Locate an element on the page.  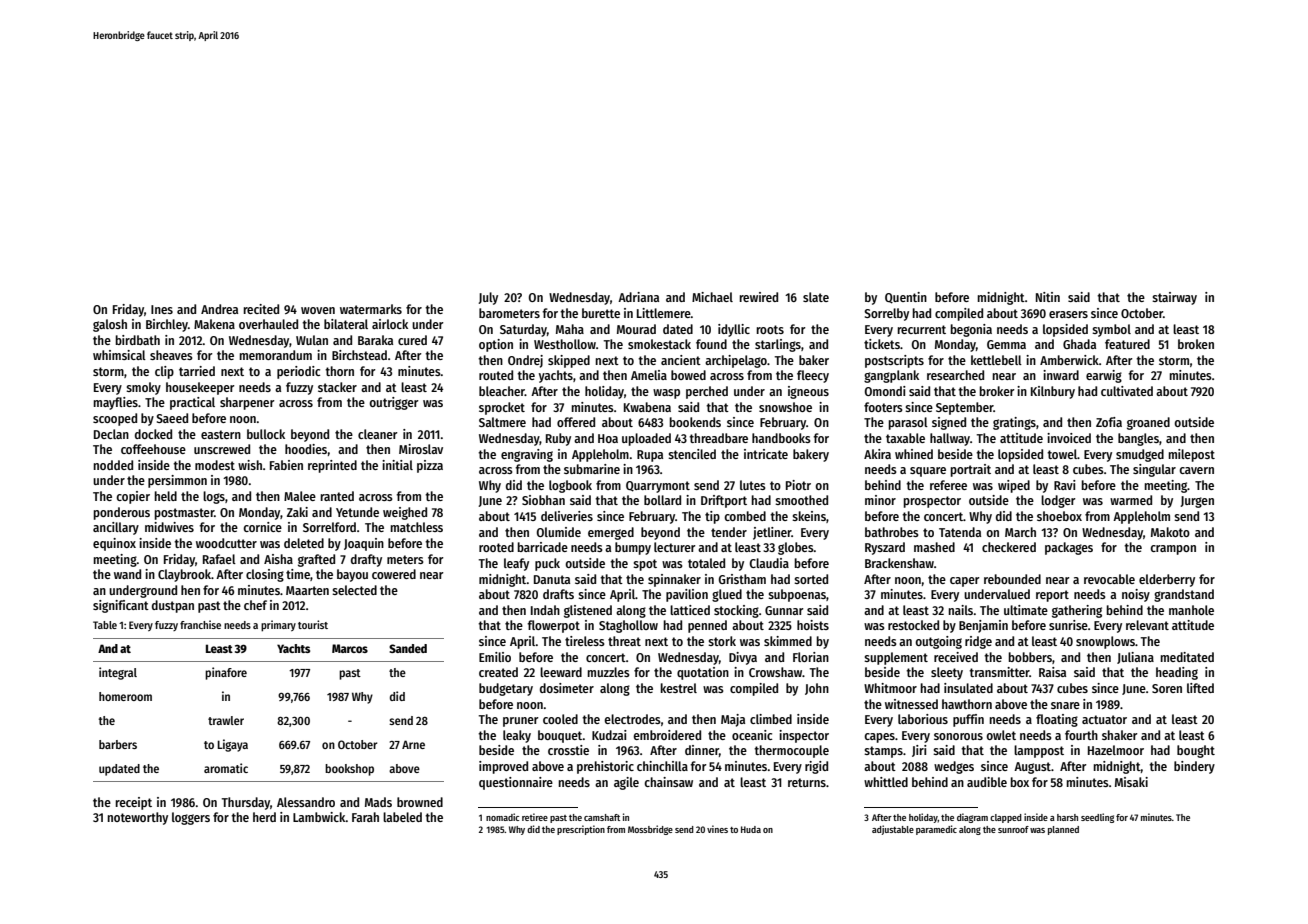
Marcos is located at coordinates (350, 648).
